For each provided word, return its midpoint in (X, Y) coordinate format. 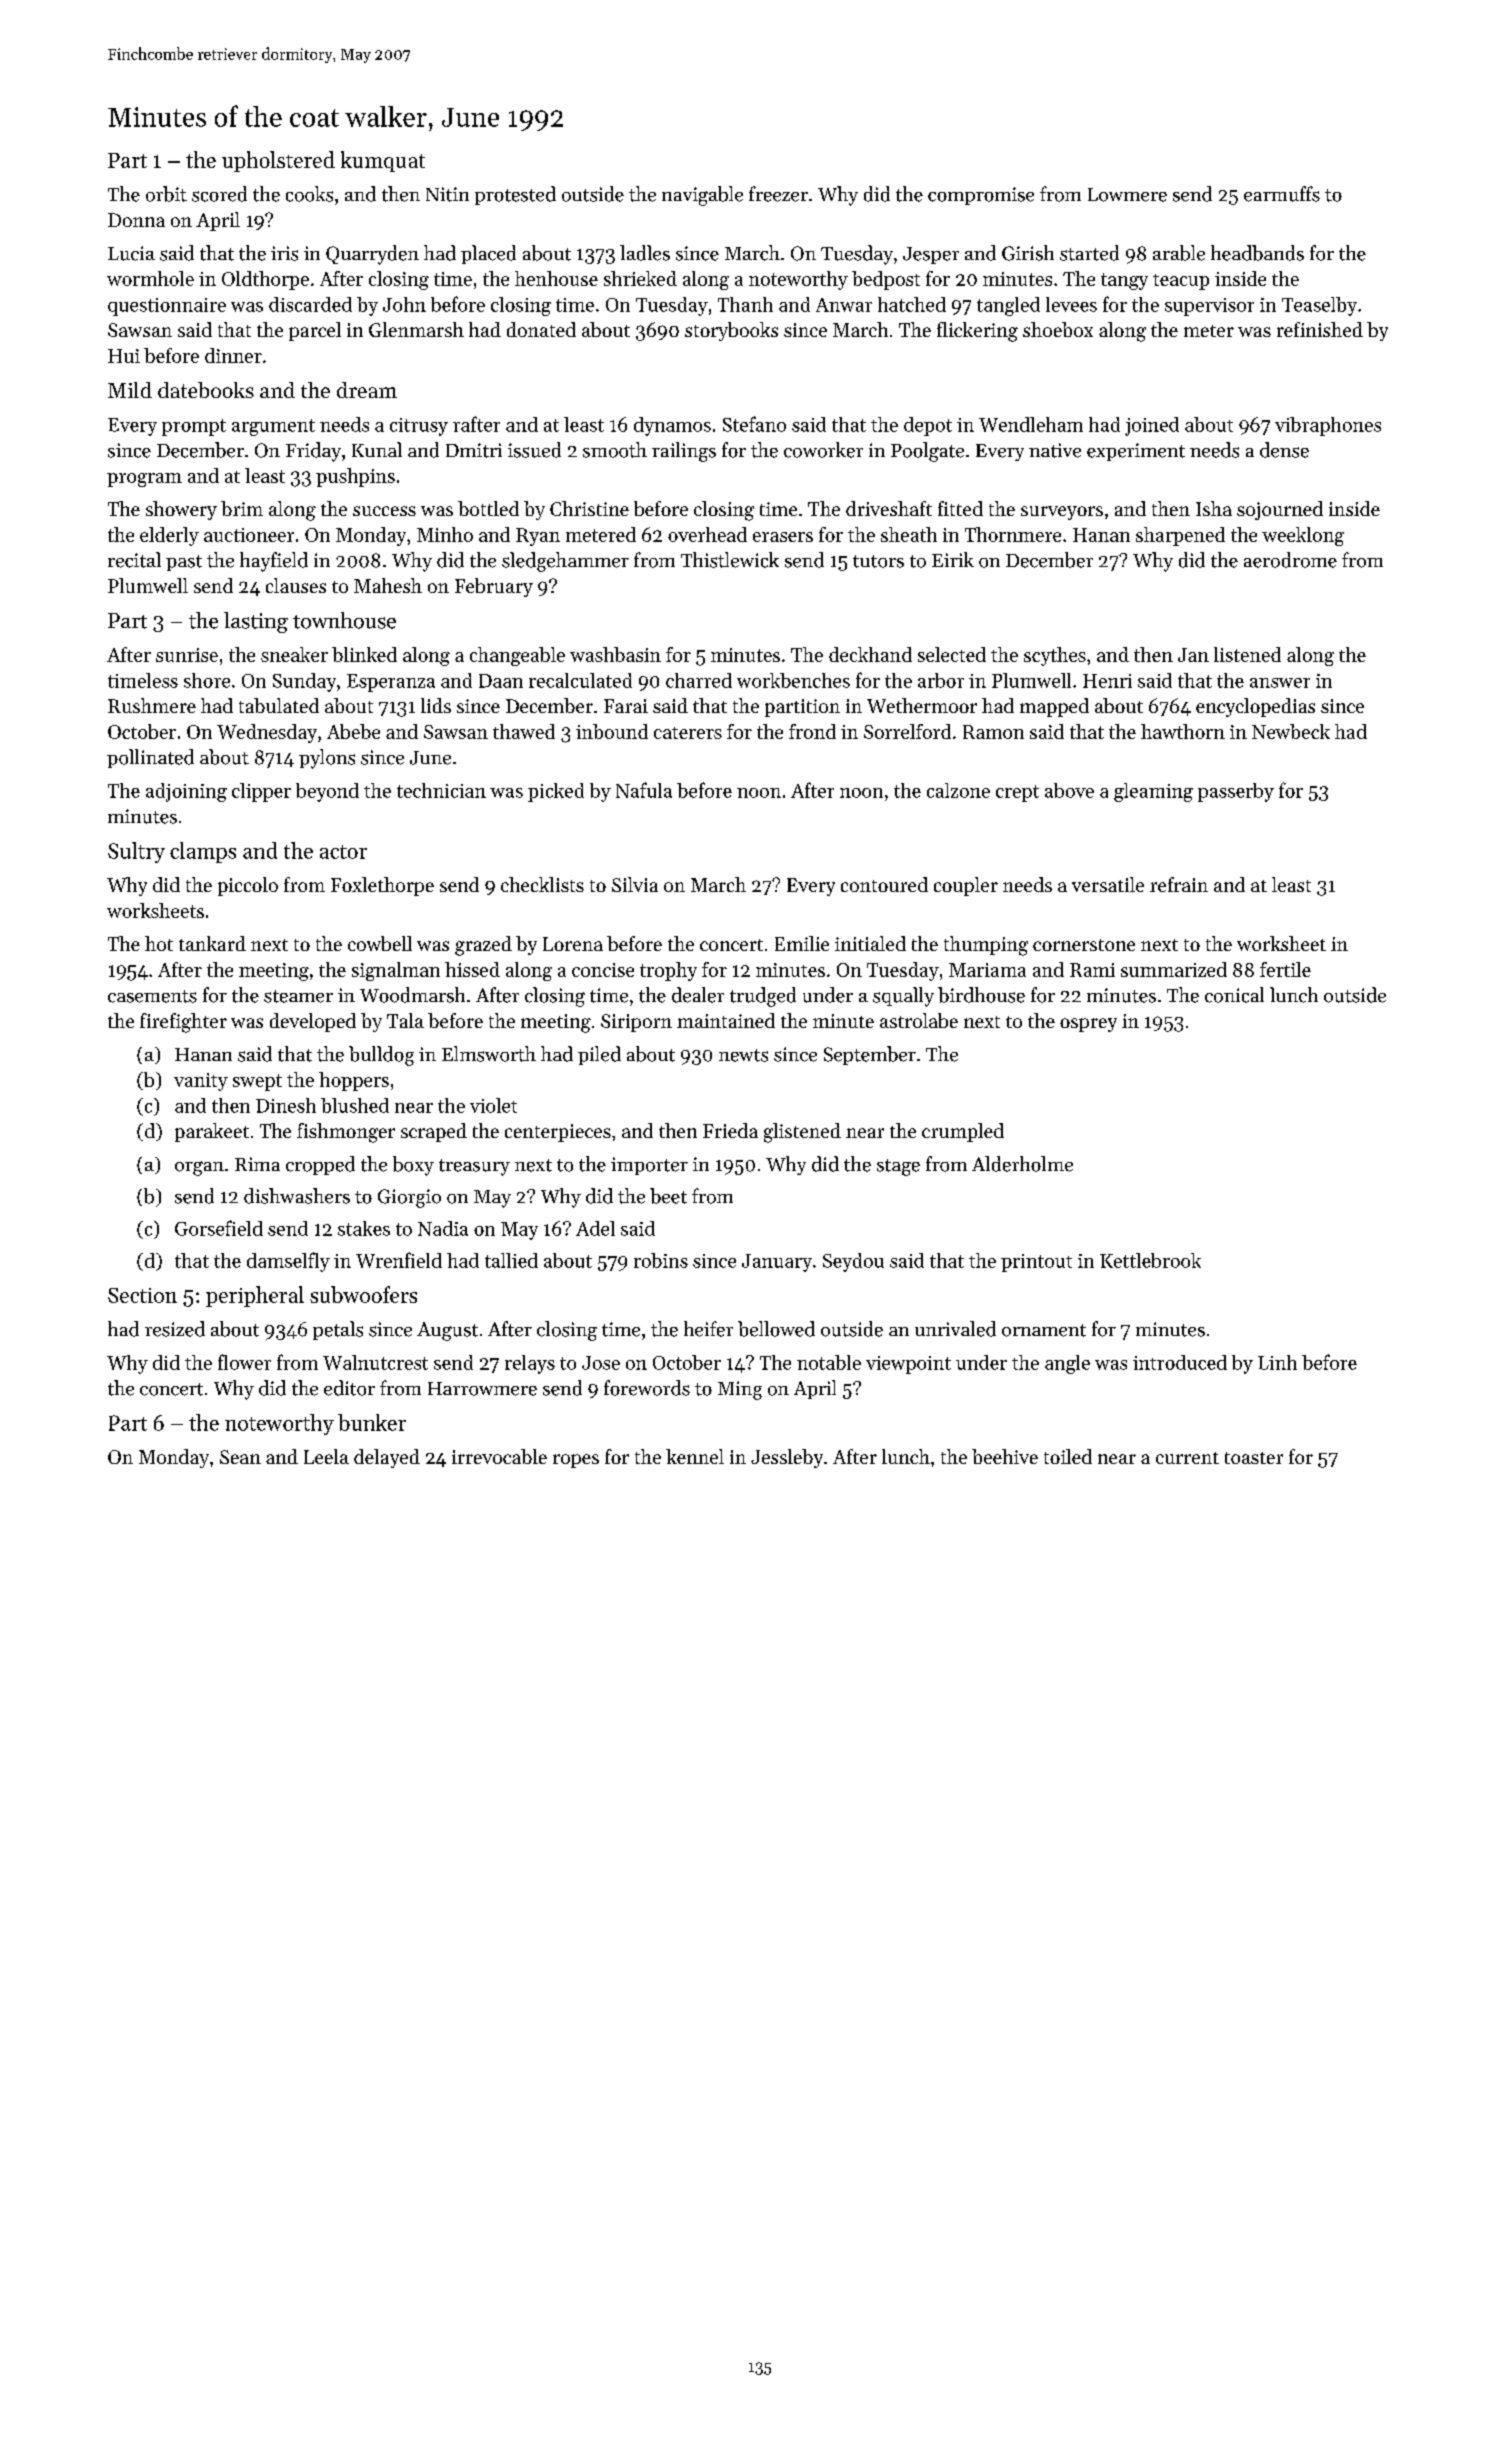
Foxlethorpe (382, 886)
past (184, 563)
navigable (702, 196)
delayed (387, 1458)
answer (1280, 683)
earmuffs (1282, 194)
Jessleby (787, 1458)
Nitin (447, 194)
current (1187, 1458)
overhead (707, 534)
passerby (1236, 792)
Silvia (635, 884)
